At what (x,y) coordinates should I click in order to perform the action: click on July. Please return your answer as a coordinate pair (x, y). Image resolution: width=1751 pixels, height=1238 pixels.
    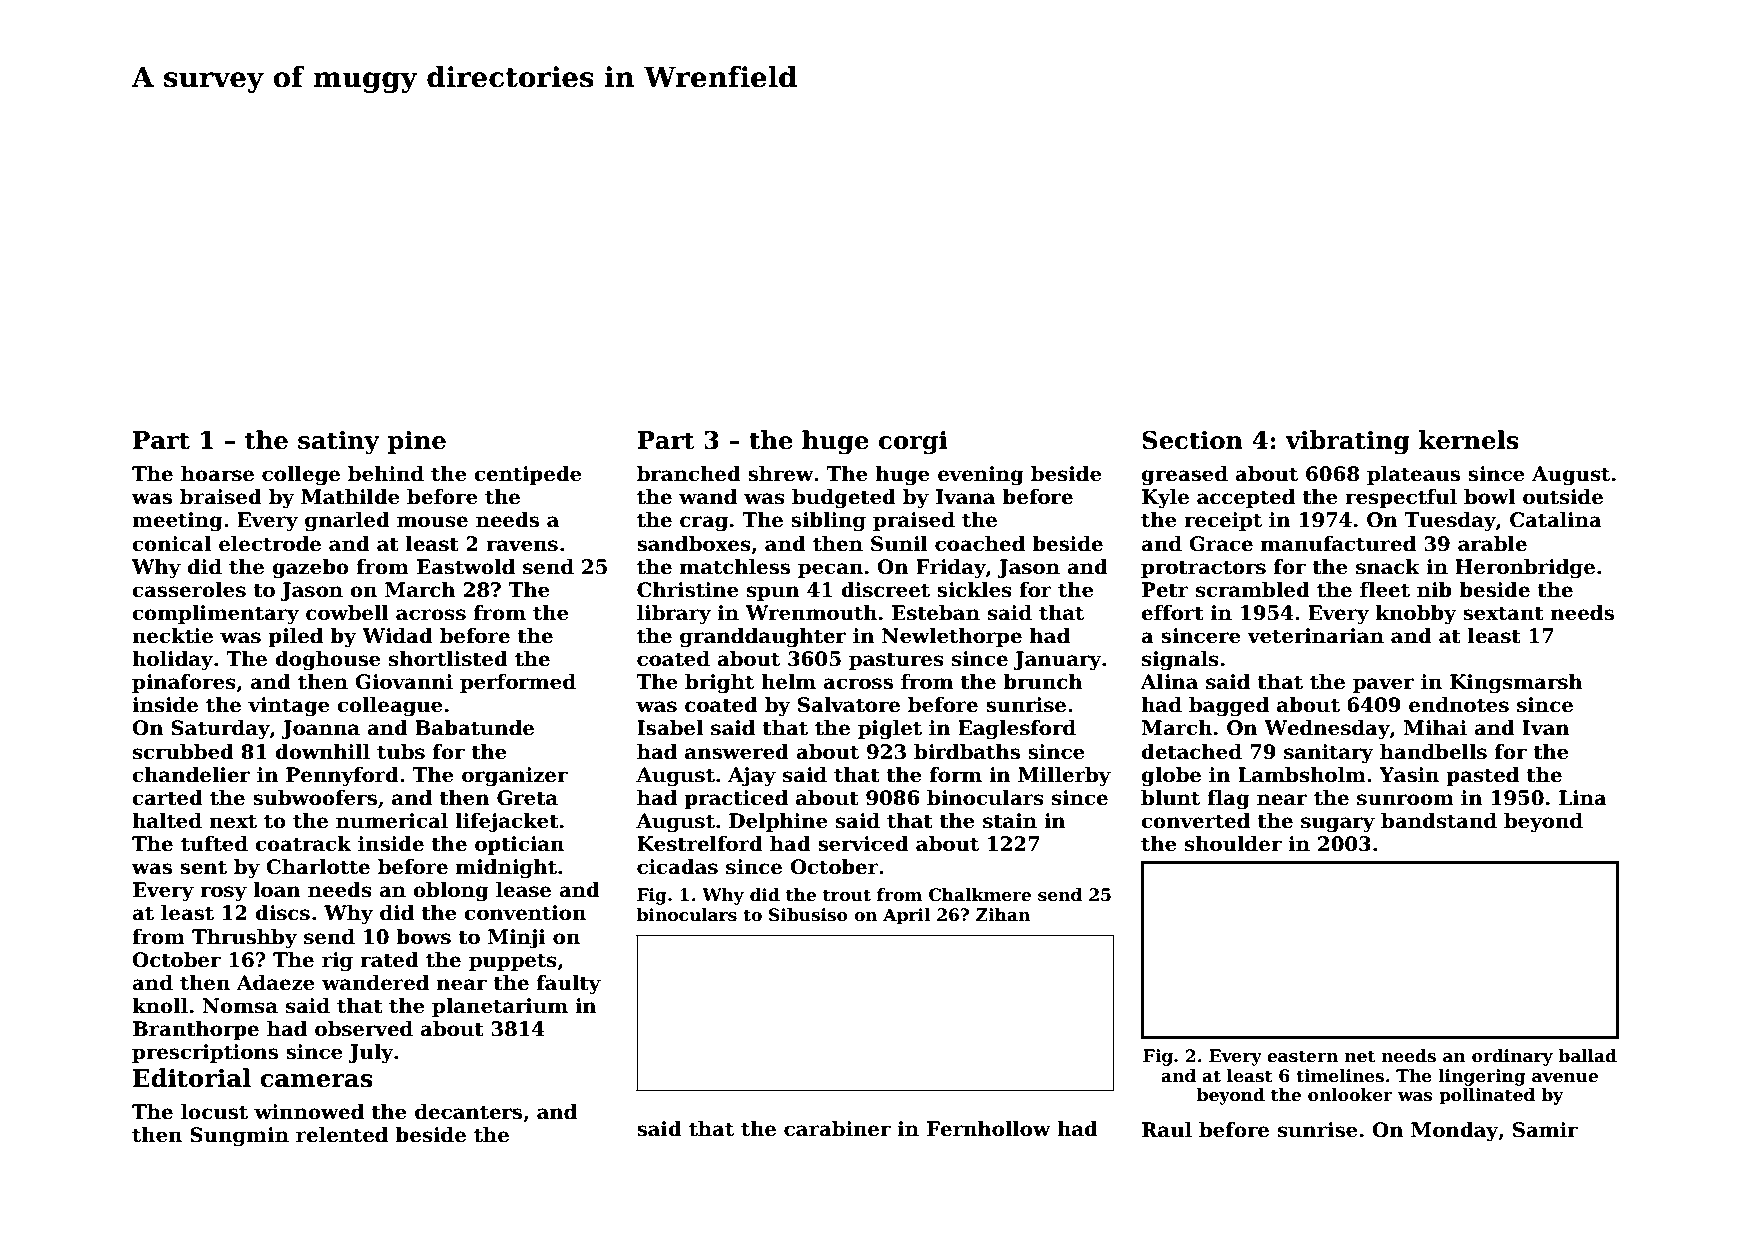
    Looking at the image, I should click on (371, 1054).
